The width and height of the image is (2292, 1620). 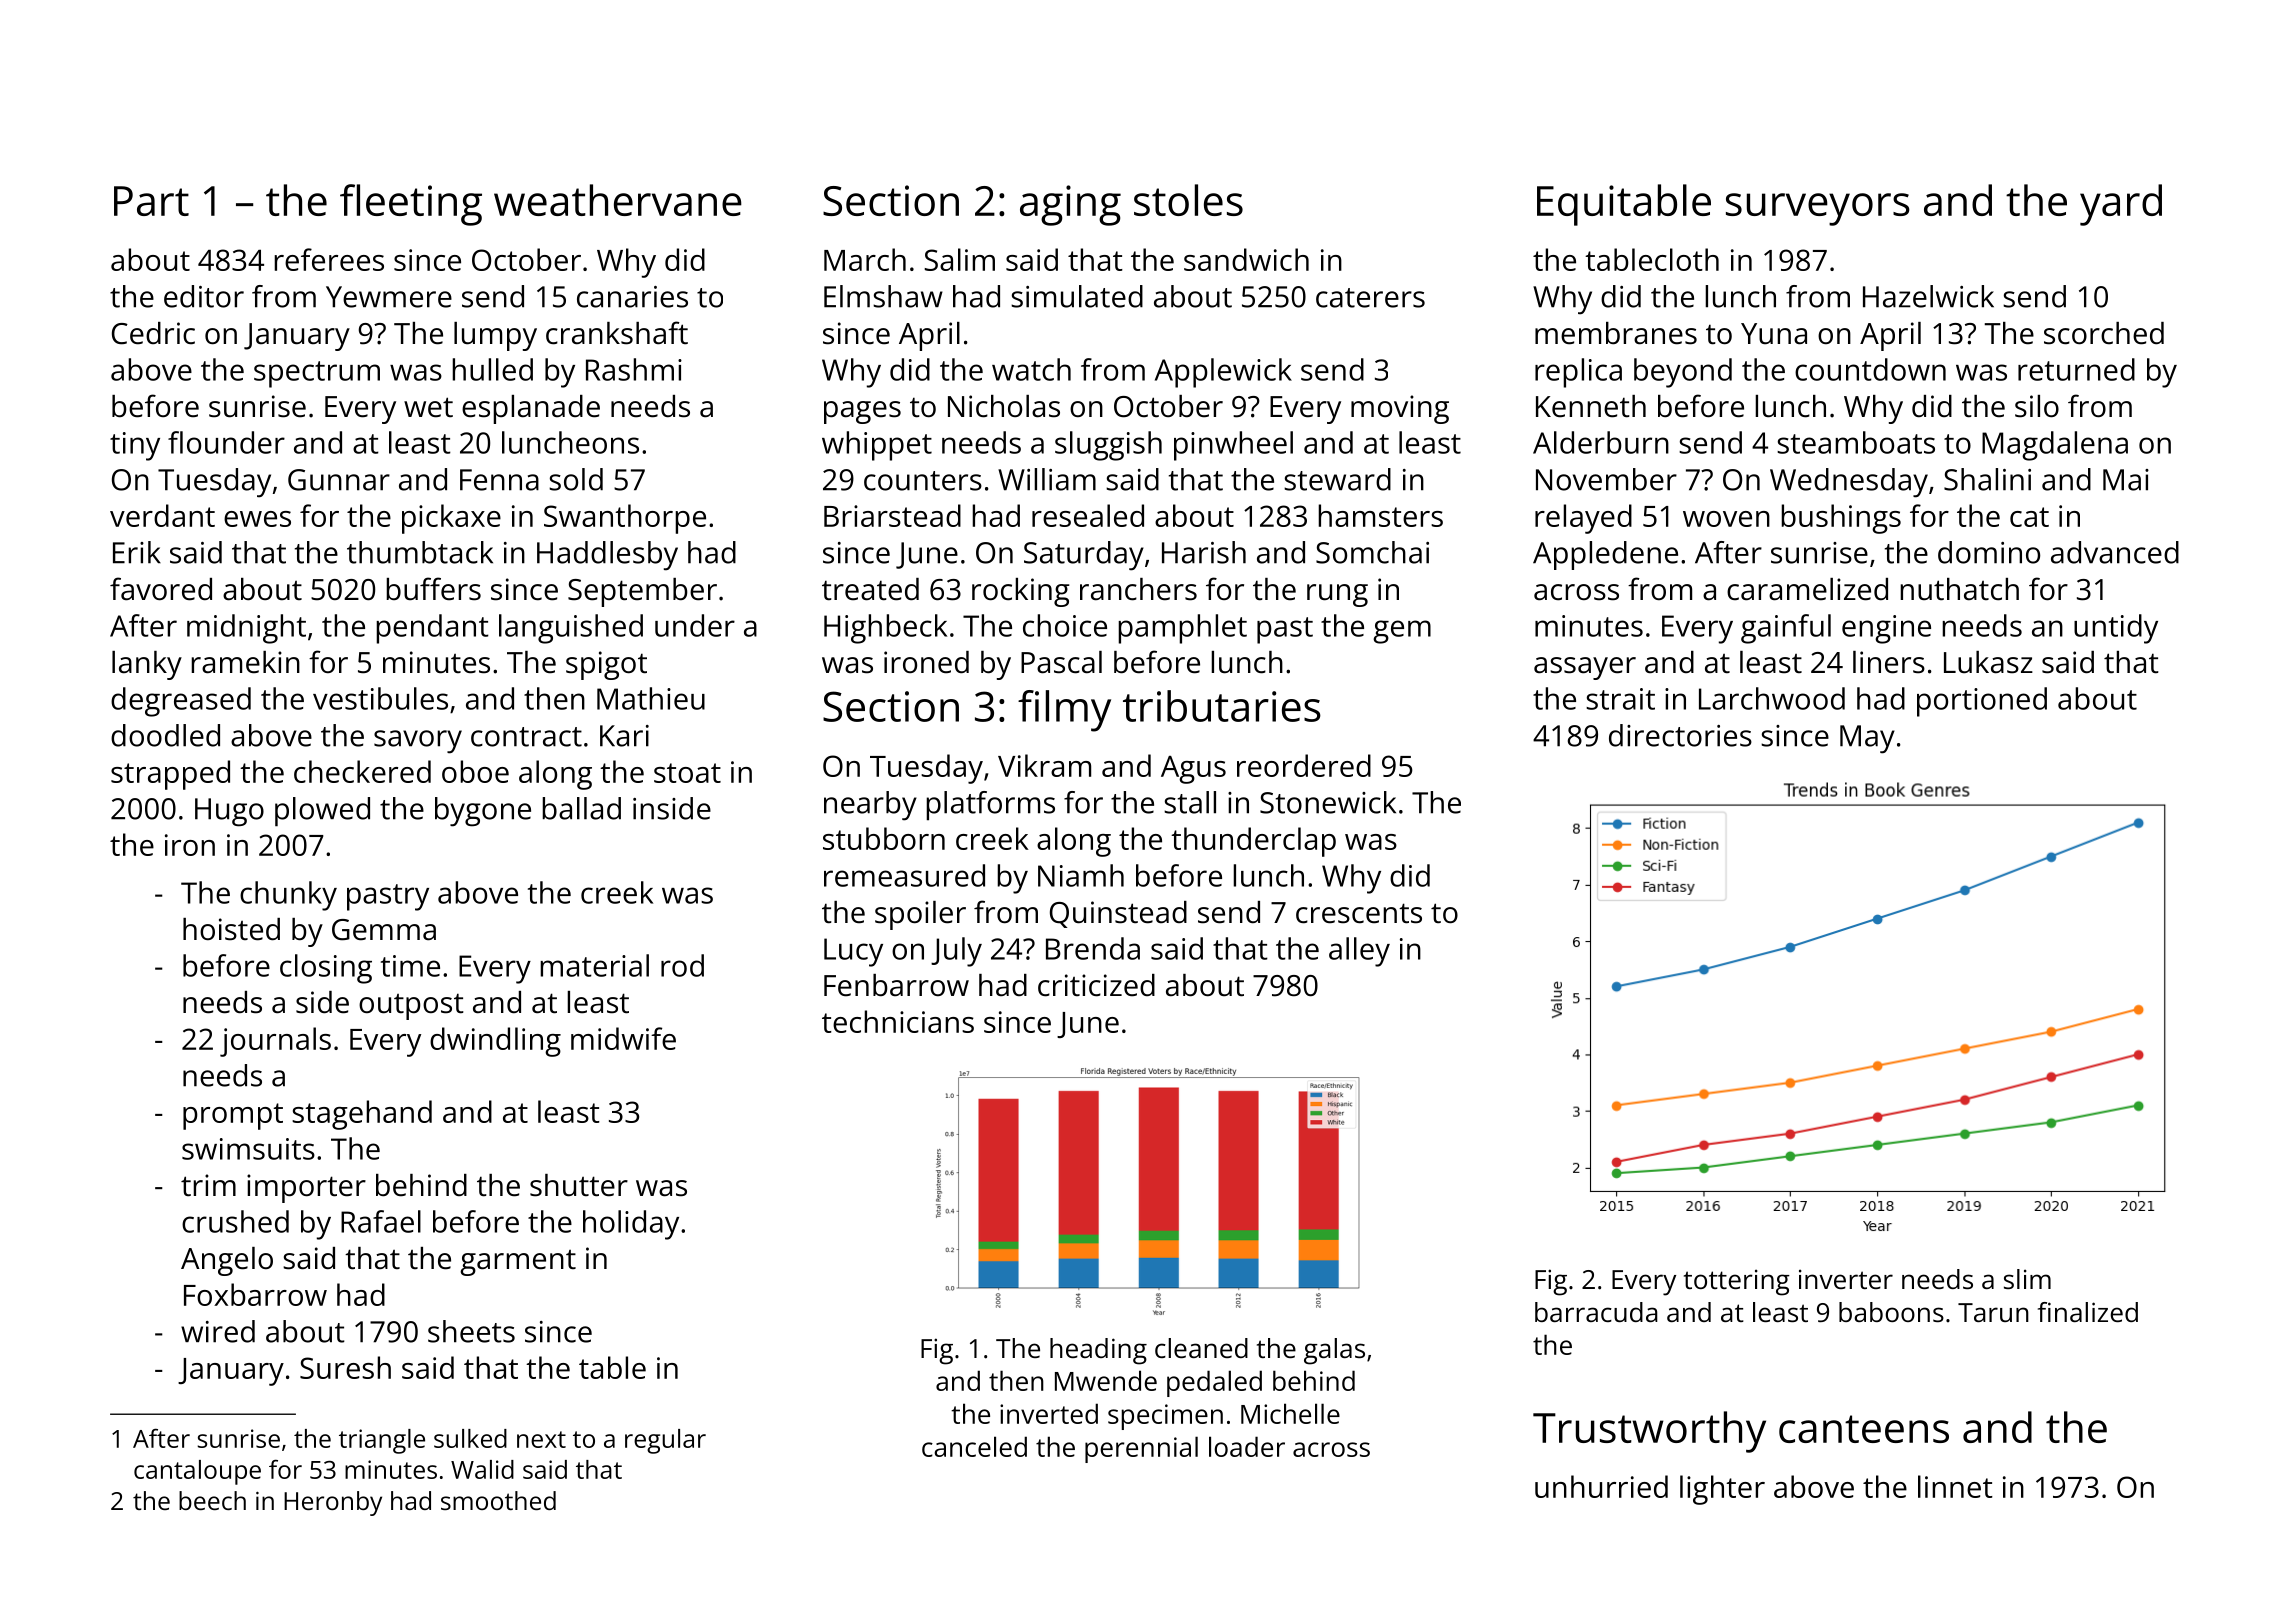 I want to click on chunky, so click(x=288, y=896).
